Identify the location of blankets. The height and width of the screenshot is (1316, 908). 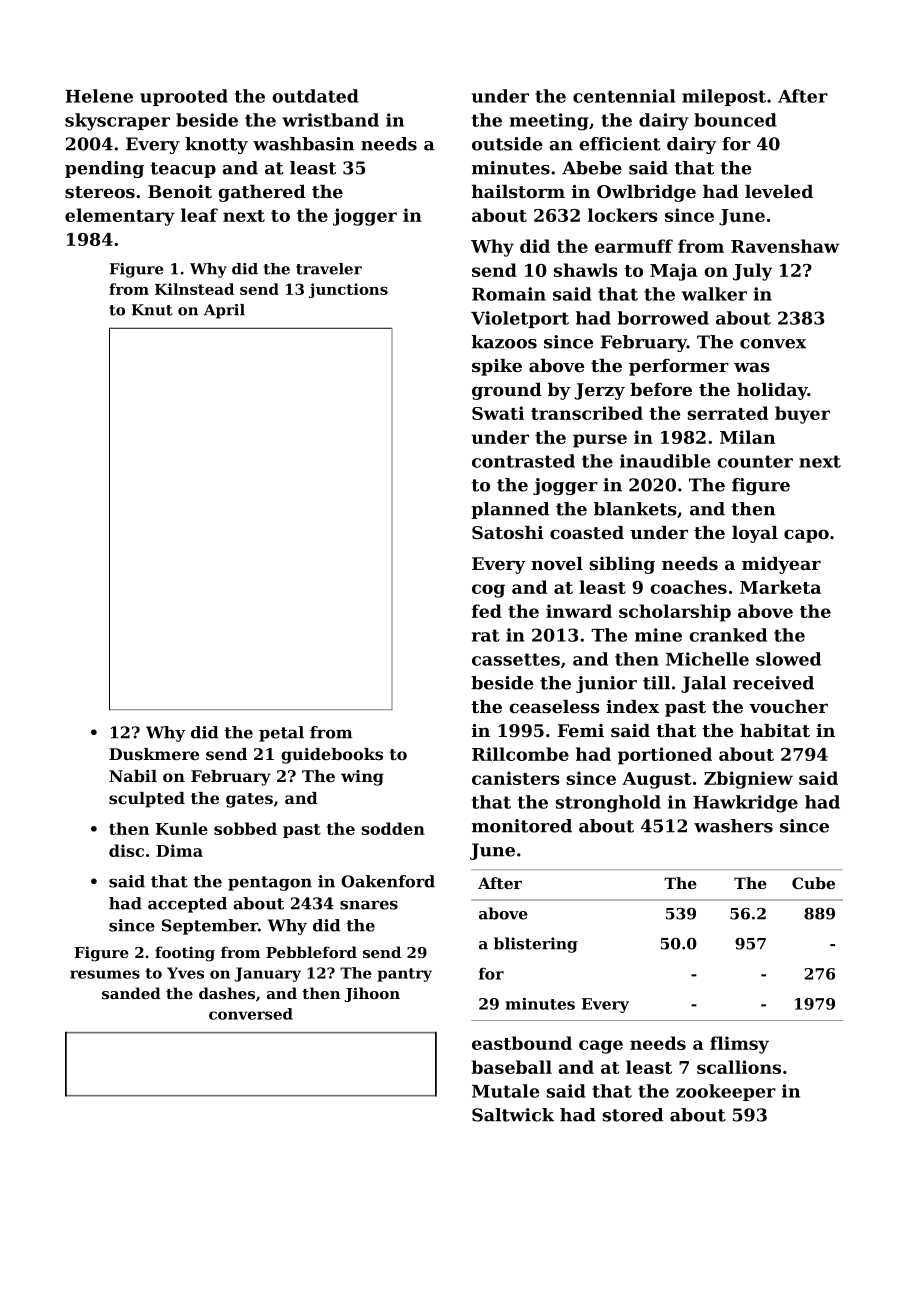
(635, 509).
